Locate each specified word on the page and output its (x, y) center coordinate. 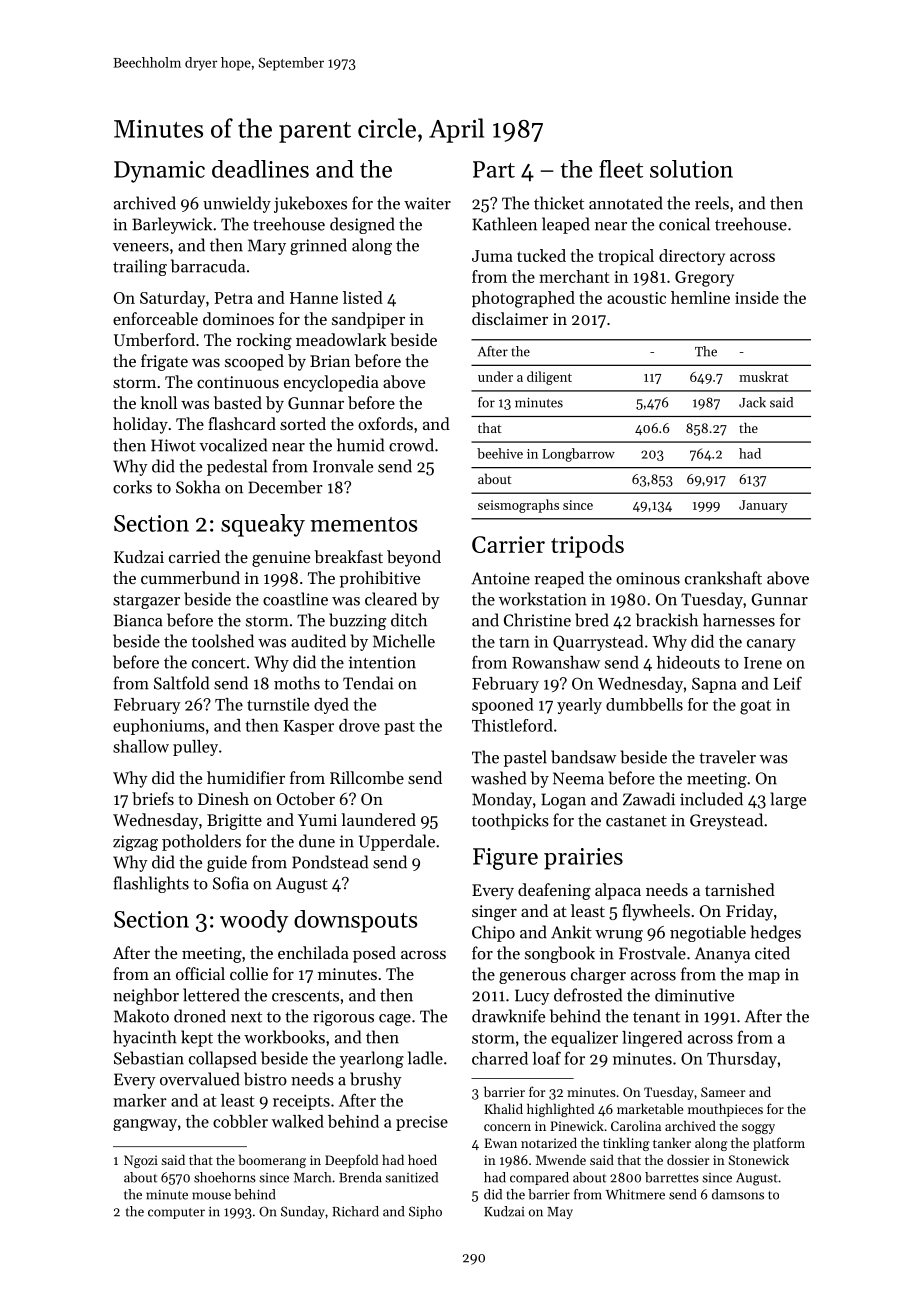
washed (498, 778)
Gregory (704, 279)
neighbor (146, 996)
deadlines (260, 169)
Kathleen (504, 224)
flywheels (656, 912)
